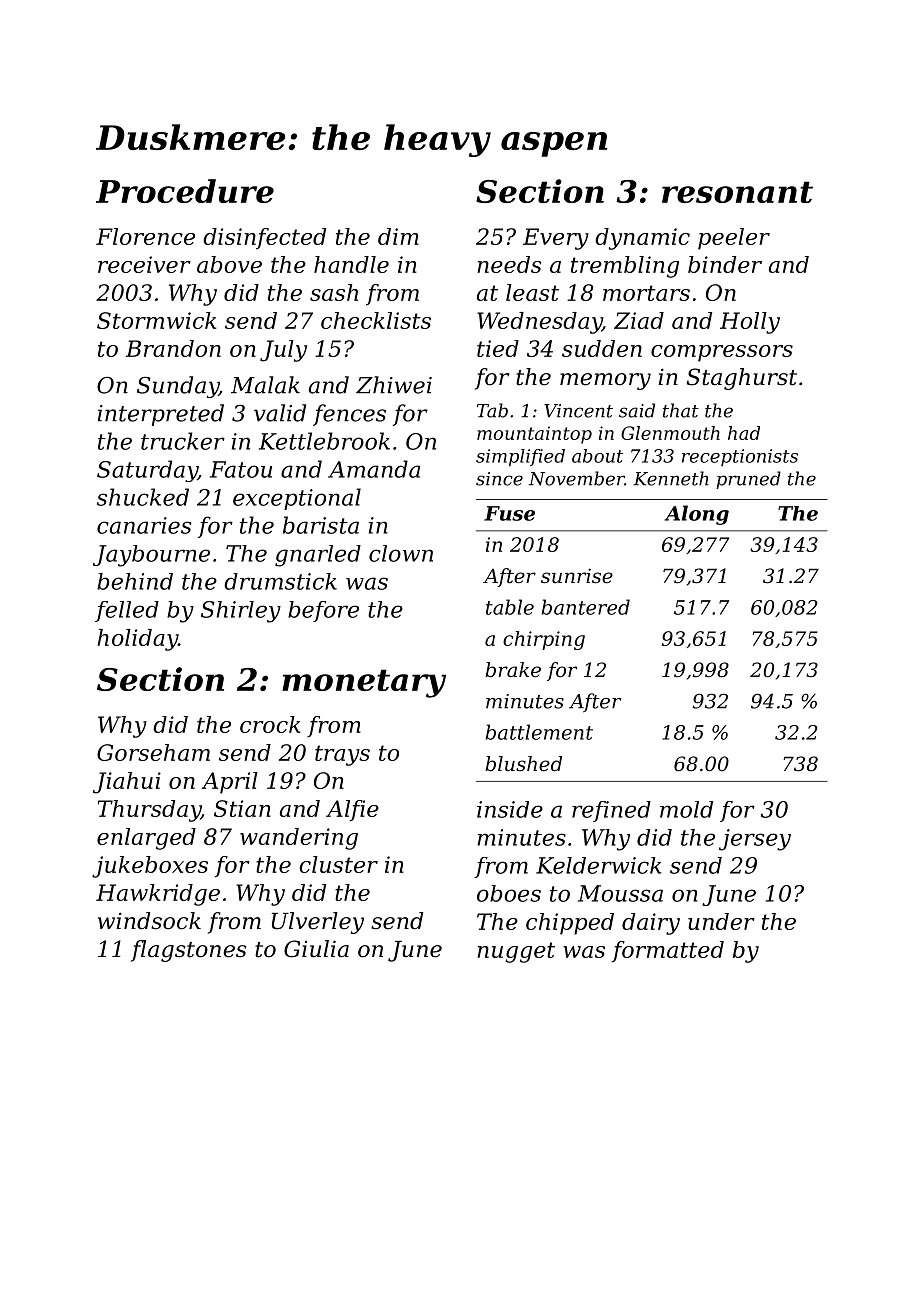  What do you see at coordinates (516, 952) in the image?
I see `nugget` at bounding box center [516, 952].
